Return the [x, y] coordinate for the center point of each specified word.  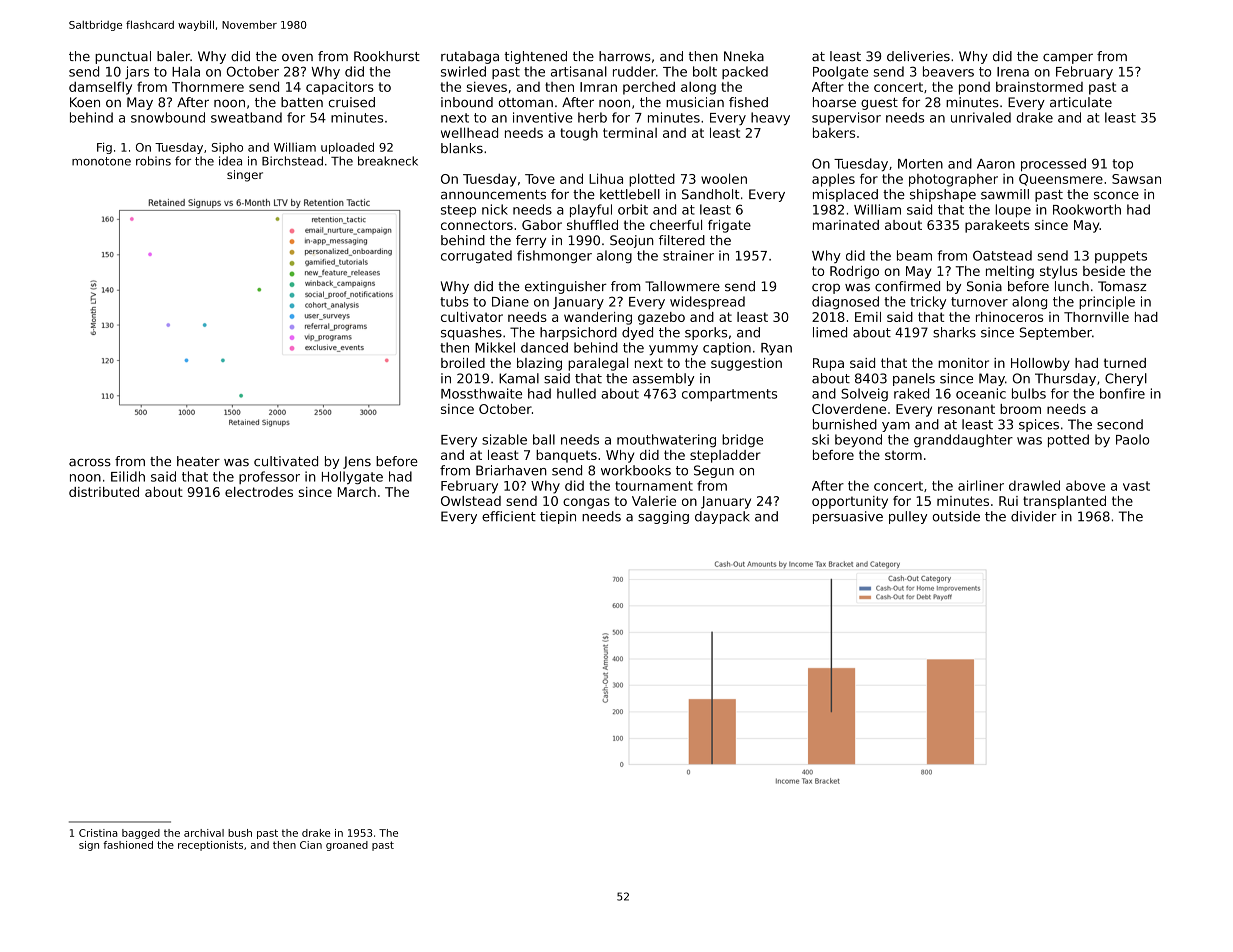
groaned [347, 846]
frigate [729, 226]
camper [1068, 58]
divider [1034, 516]
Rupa [828, 364]
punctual [123, 57]
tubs [454, 301]
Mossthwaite [481, 393]
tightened [536, 57]
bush [240, 833]
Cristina [98, 833]
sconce [1116, 195]
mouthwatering [666, 440]
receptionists [210, 846]
